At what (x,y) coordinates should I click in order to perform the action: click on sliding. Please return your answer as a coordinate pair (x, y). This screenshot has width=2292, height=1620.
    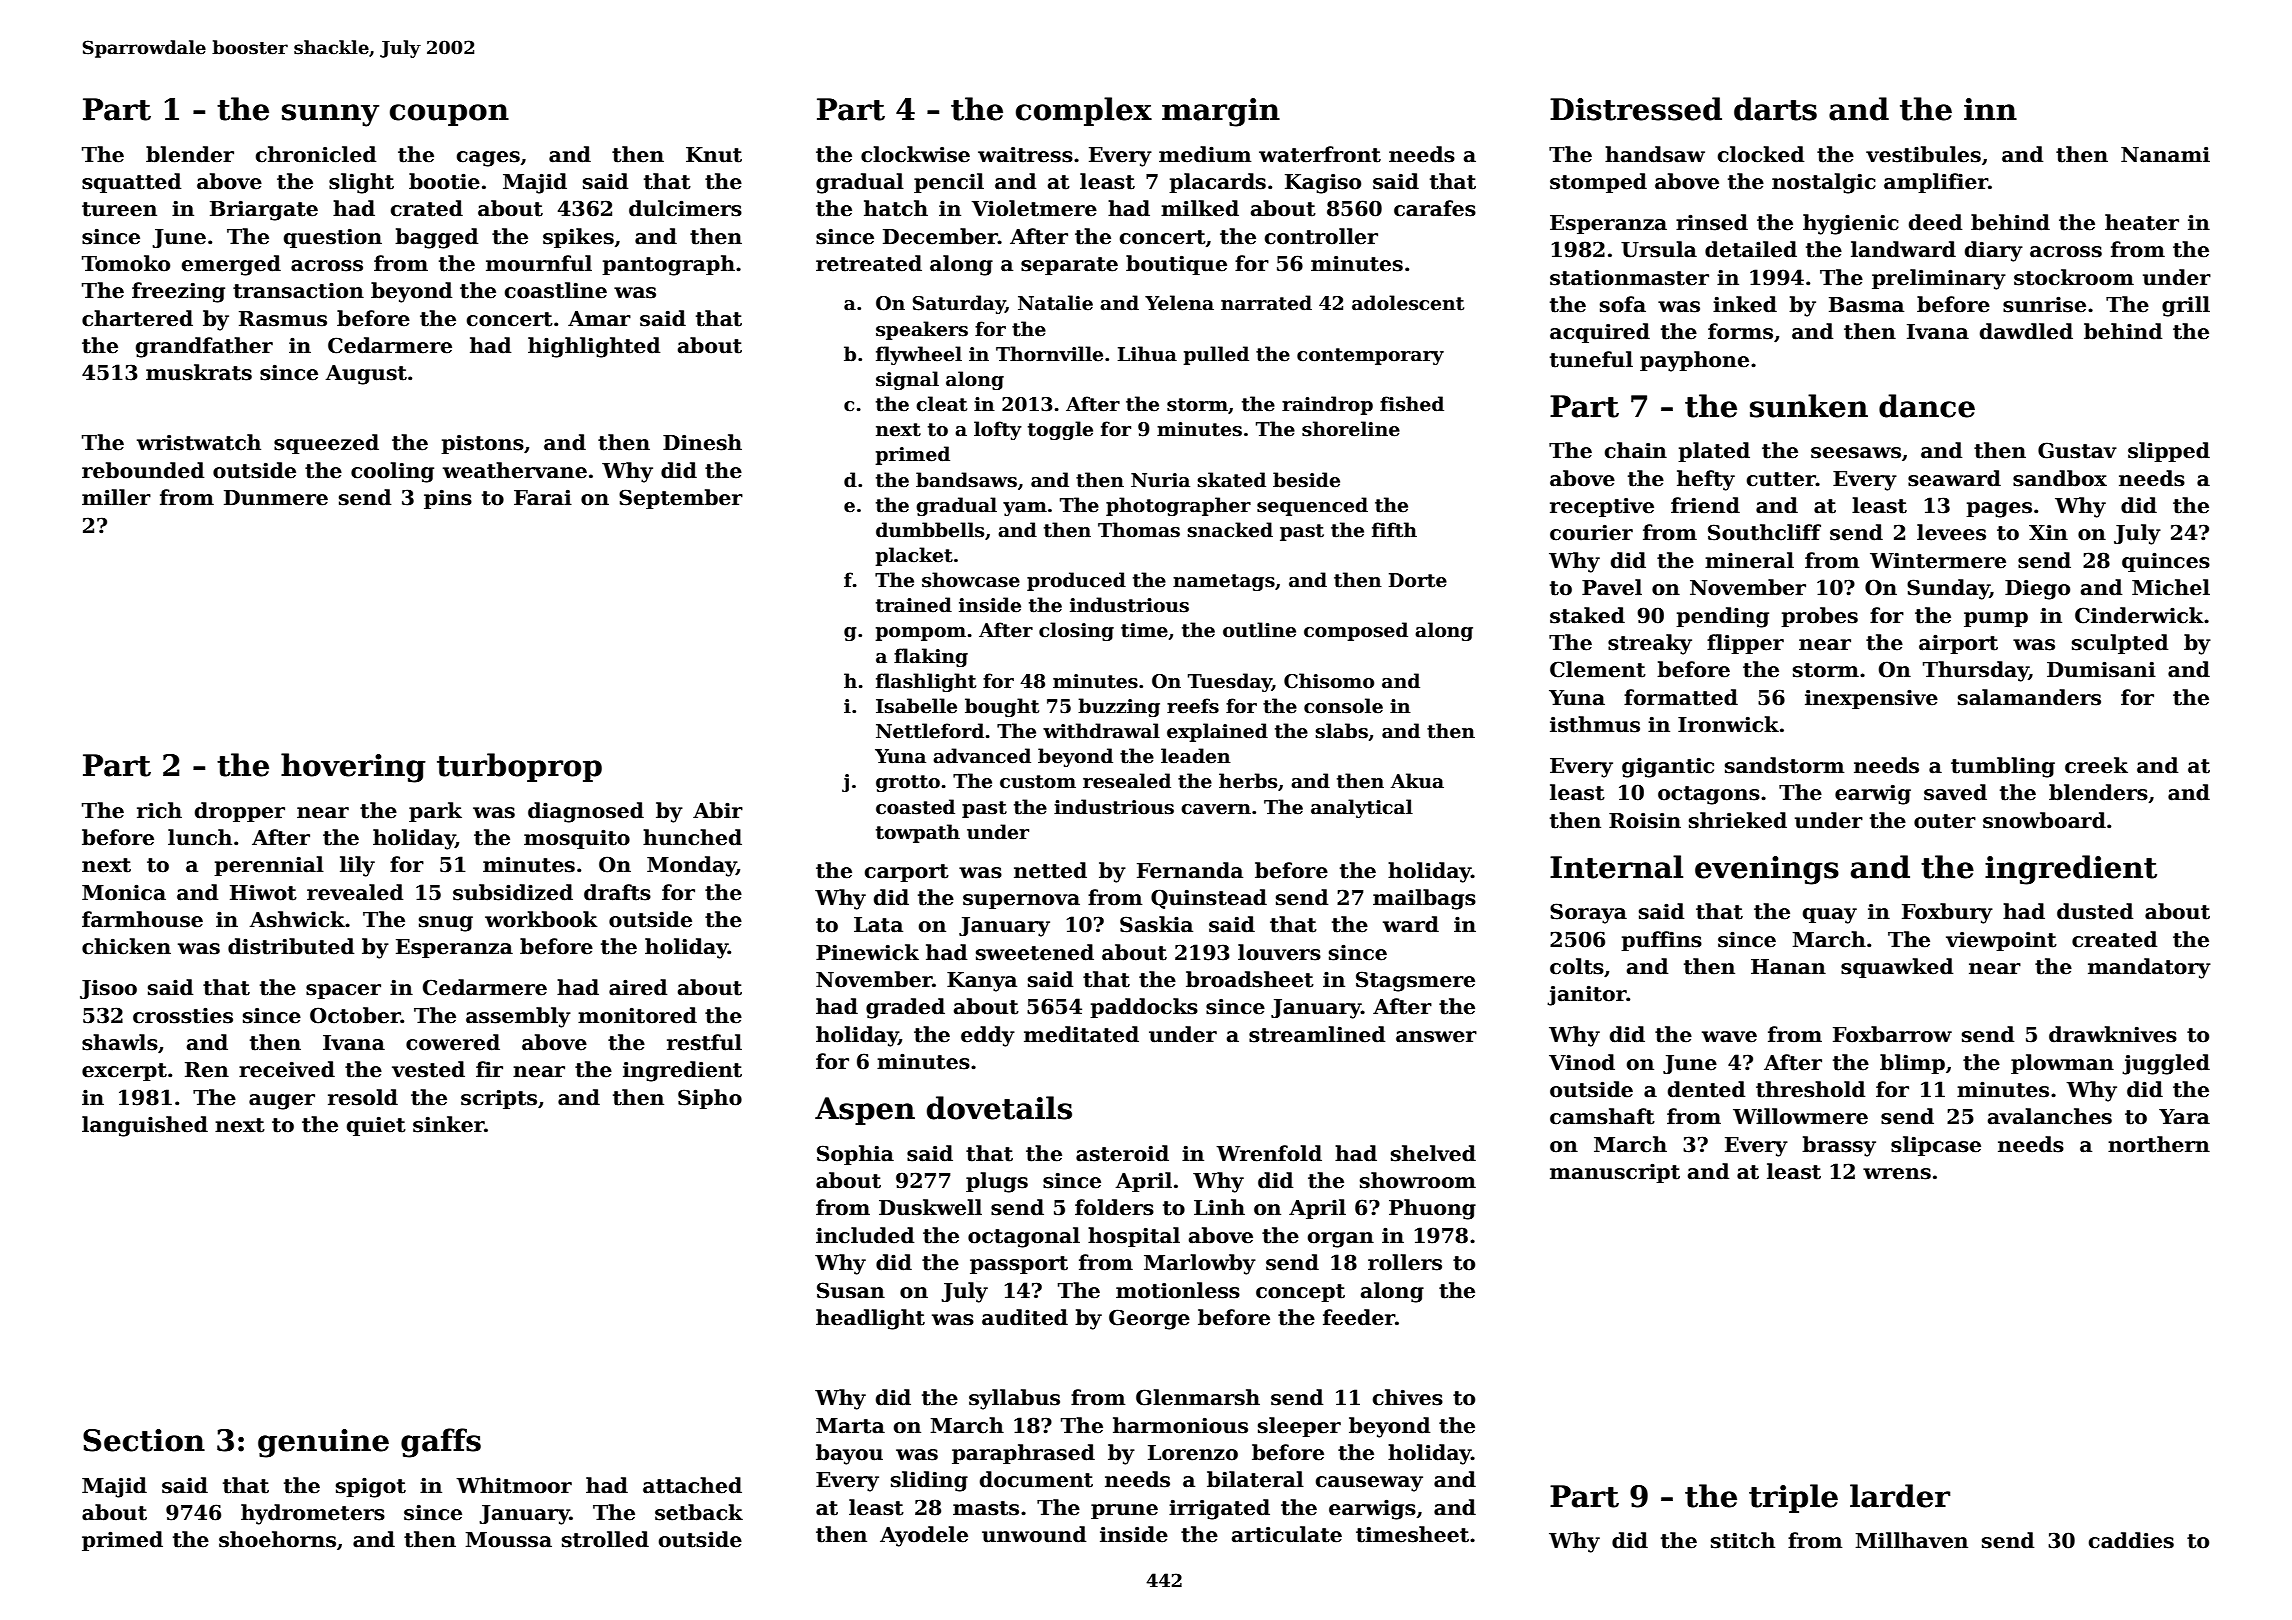
    Looking at the image, I should click on (929, 1481).
